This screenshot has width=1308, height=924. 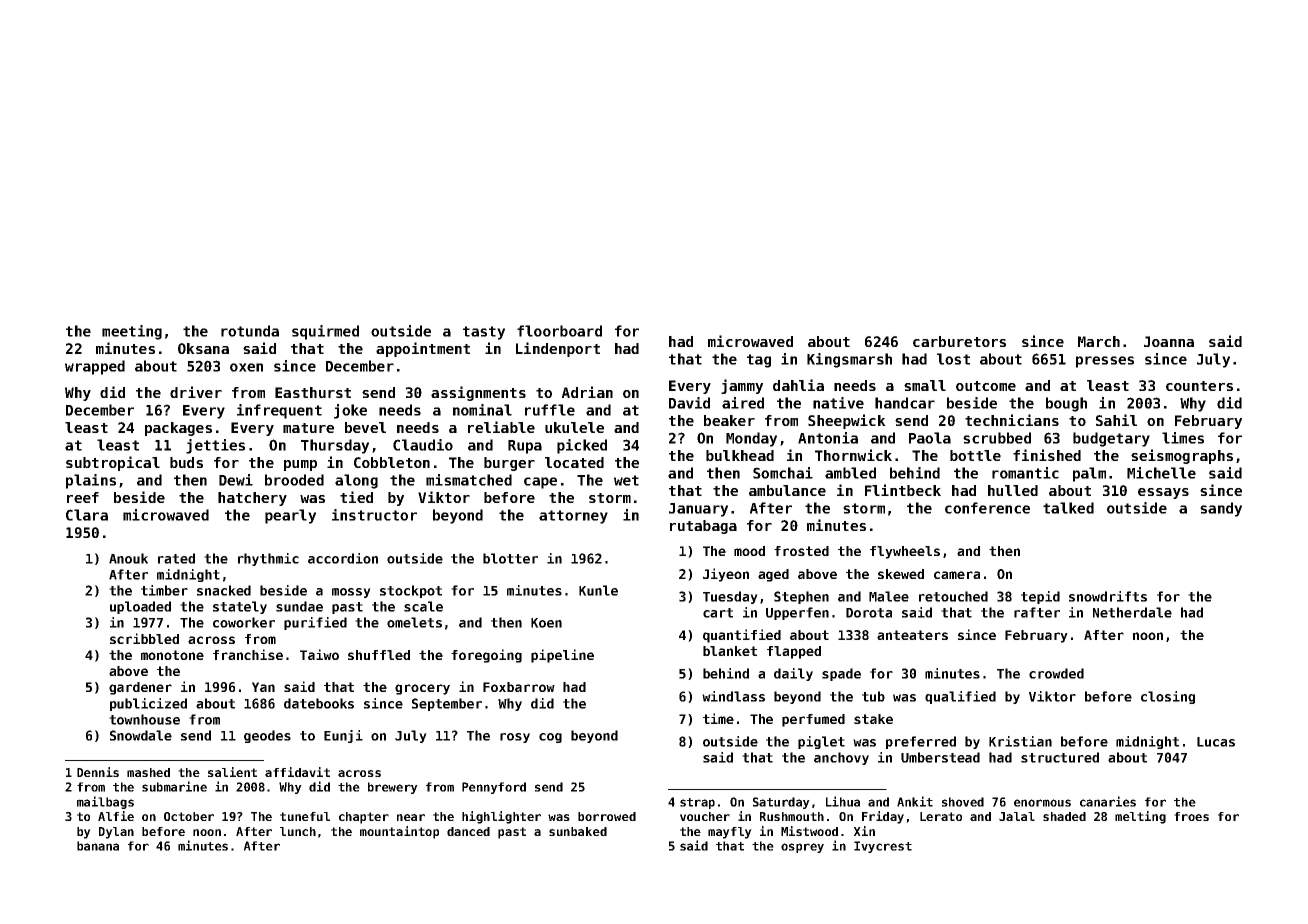 I want to click on jetties, so click(x=215, y=446).
